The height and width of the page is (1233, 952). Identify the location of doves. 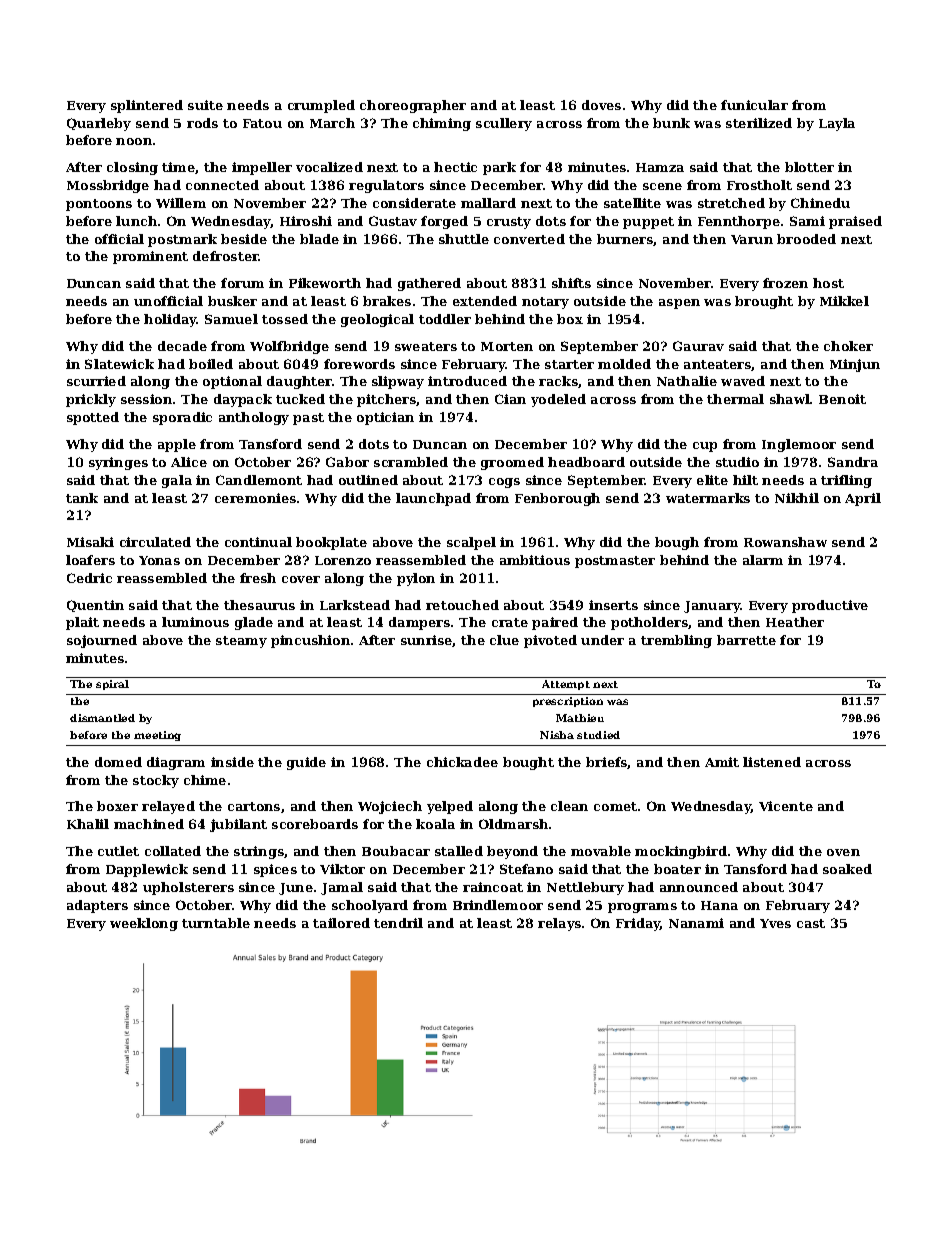
(601, 105).
